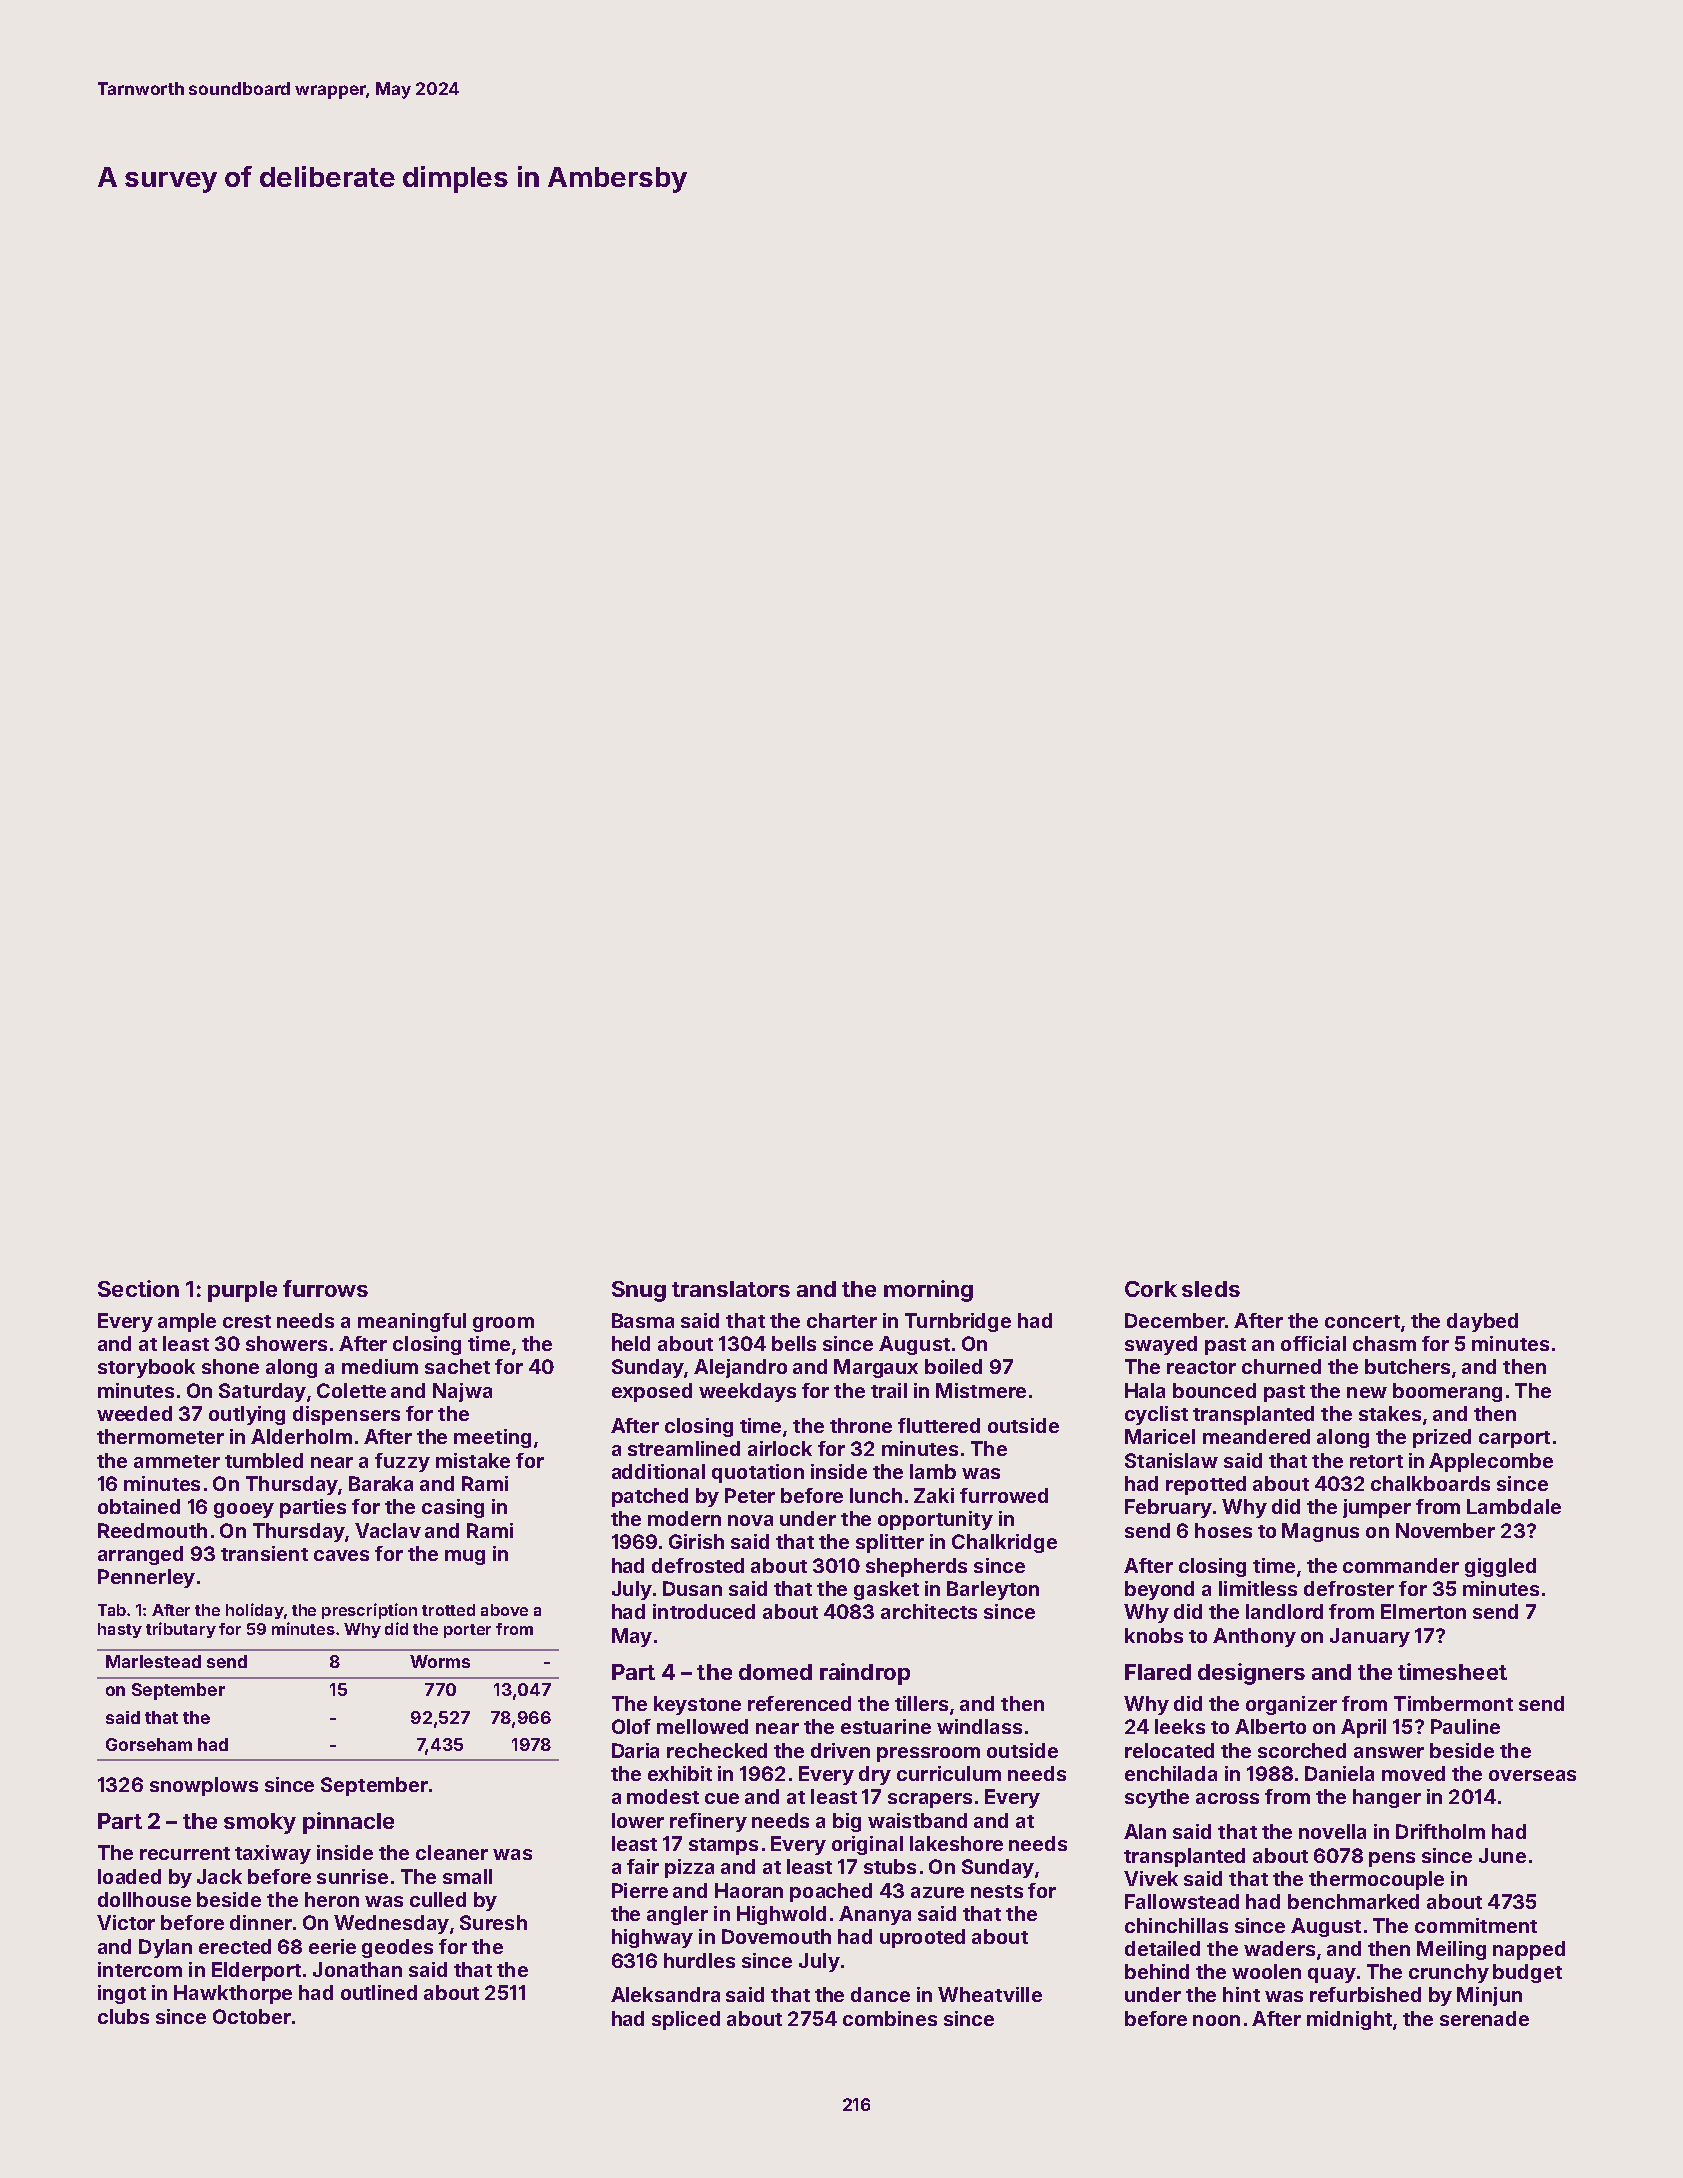 The image size is (1683, 2178). Describe the element at coordinates (1529, 1950) in the image. I see `napped` at that location.
